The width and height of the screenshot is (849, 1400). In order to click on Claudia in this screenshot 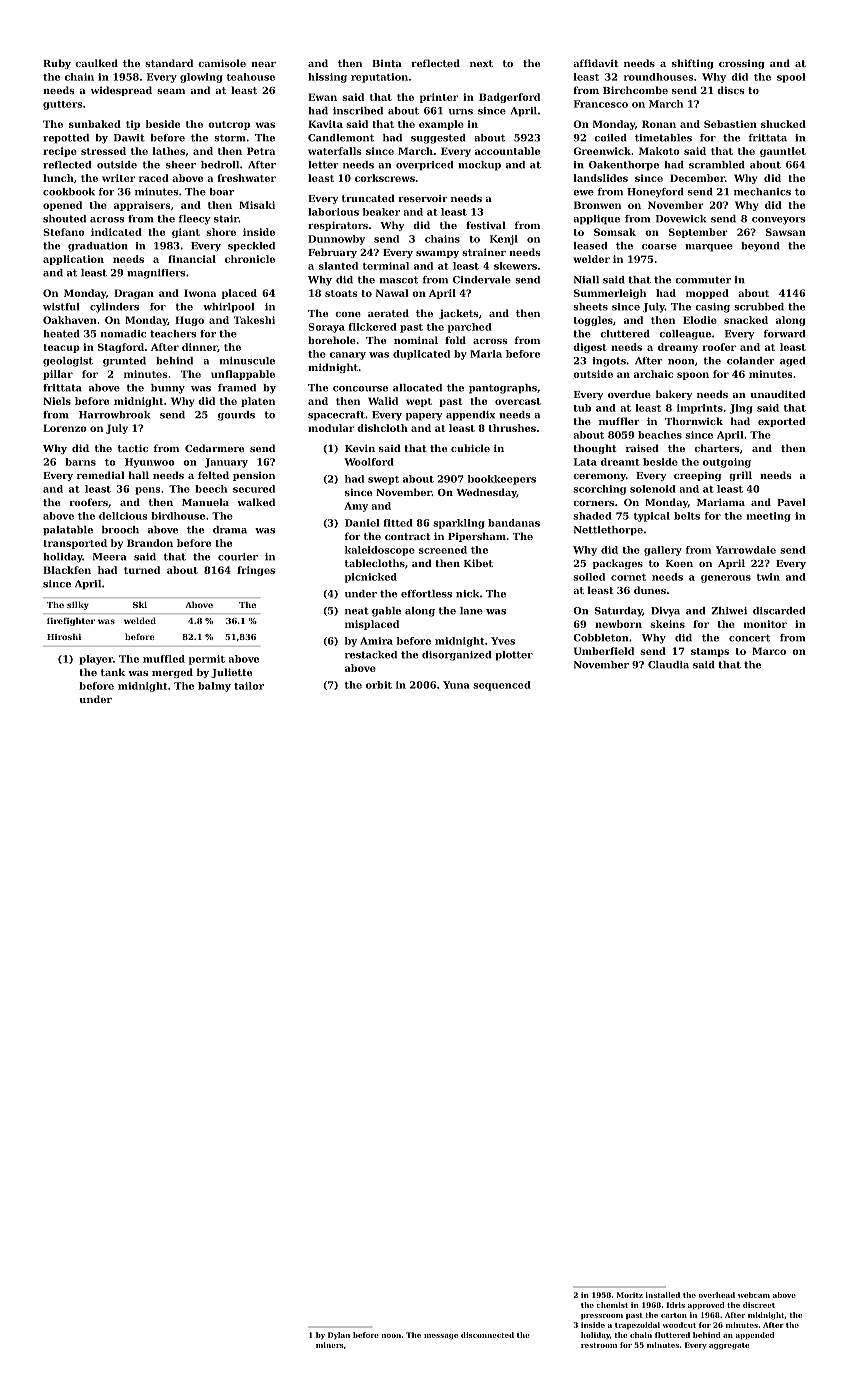, I will do `click(668, 665)`.
